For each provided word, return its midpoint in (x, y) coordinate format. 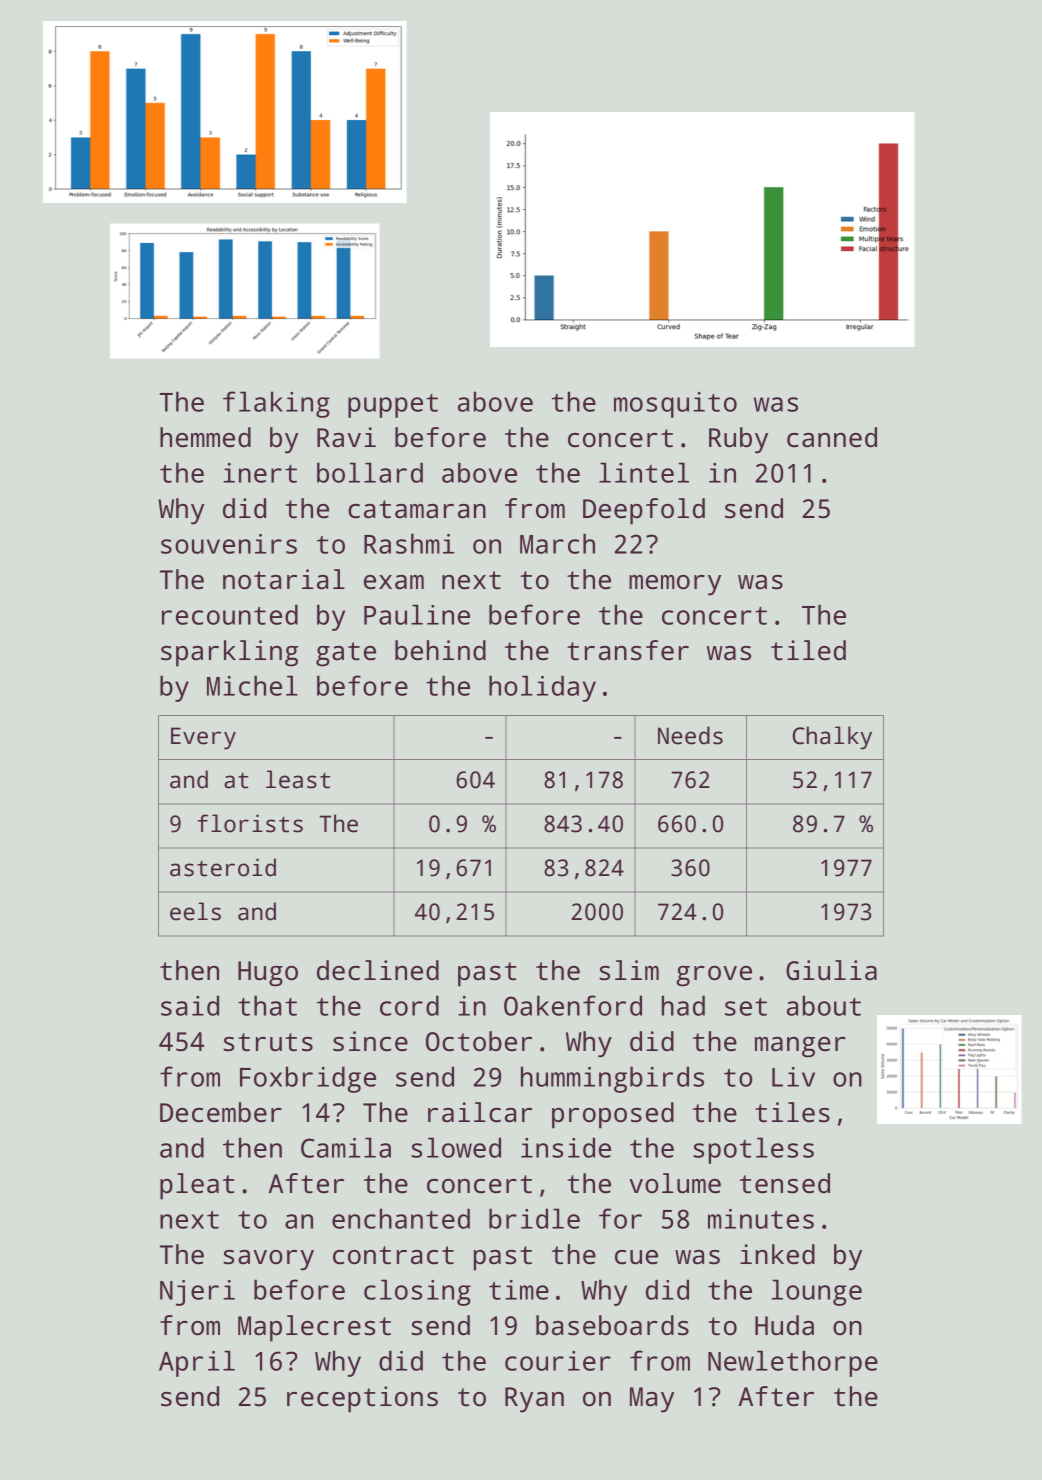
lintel (644, 472)
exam (394, 582)
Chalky (832, 738)
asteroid (223, 867)
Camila (346, 1147)
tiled (808, 650)
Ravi (346, 437)
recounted (230, 614)
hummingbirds (612, 1079)
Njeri (197, 1293)
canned (832, 437)
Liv (793, 1077)
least (298, 779)
